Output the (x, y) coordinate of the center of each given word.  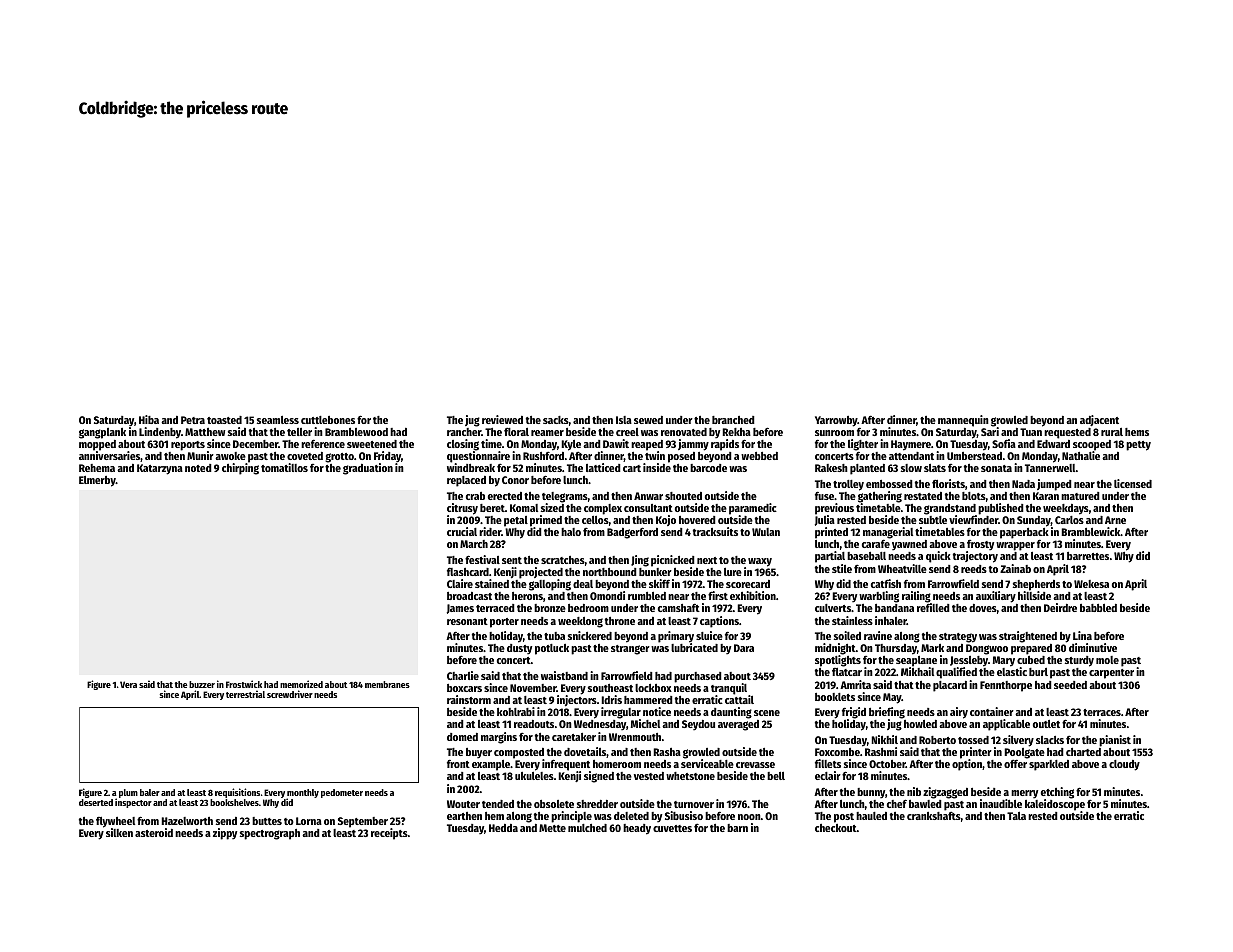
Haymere (911, 445)
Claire (460, 583)
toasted (224, 420)
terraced (495, 608)
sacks (556, 420)
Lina (1082, 635)
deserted (96, 802)
